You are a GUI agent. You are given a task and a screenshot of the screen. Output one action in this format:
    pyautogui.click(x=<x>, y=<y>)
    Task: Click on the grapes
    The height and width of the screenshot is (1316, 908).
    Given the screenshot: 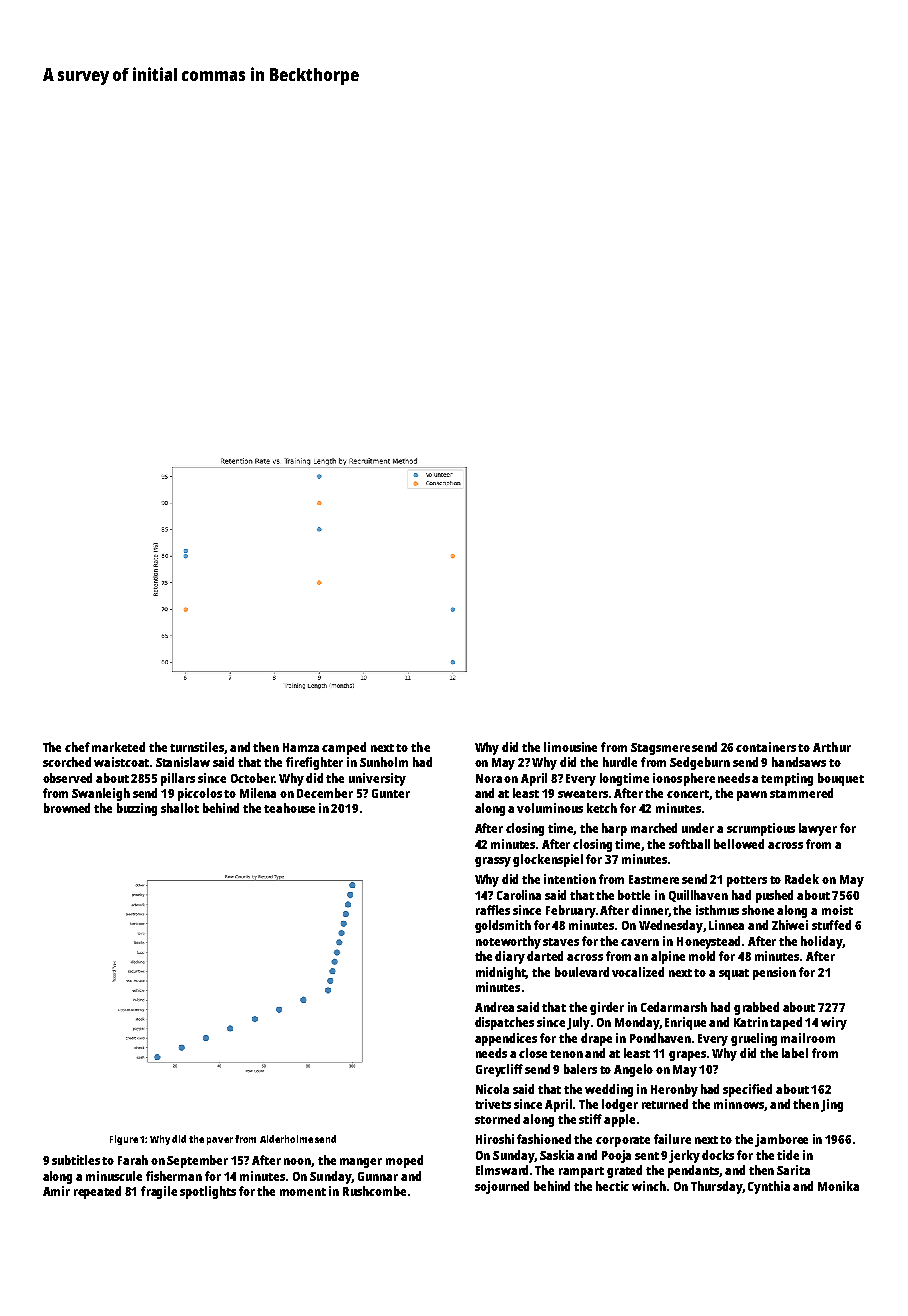 What is the action you would take?
    pyautogui.click(x=687, y=1056)
